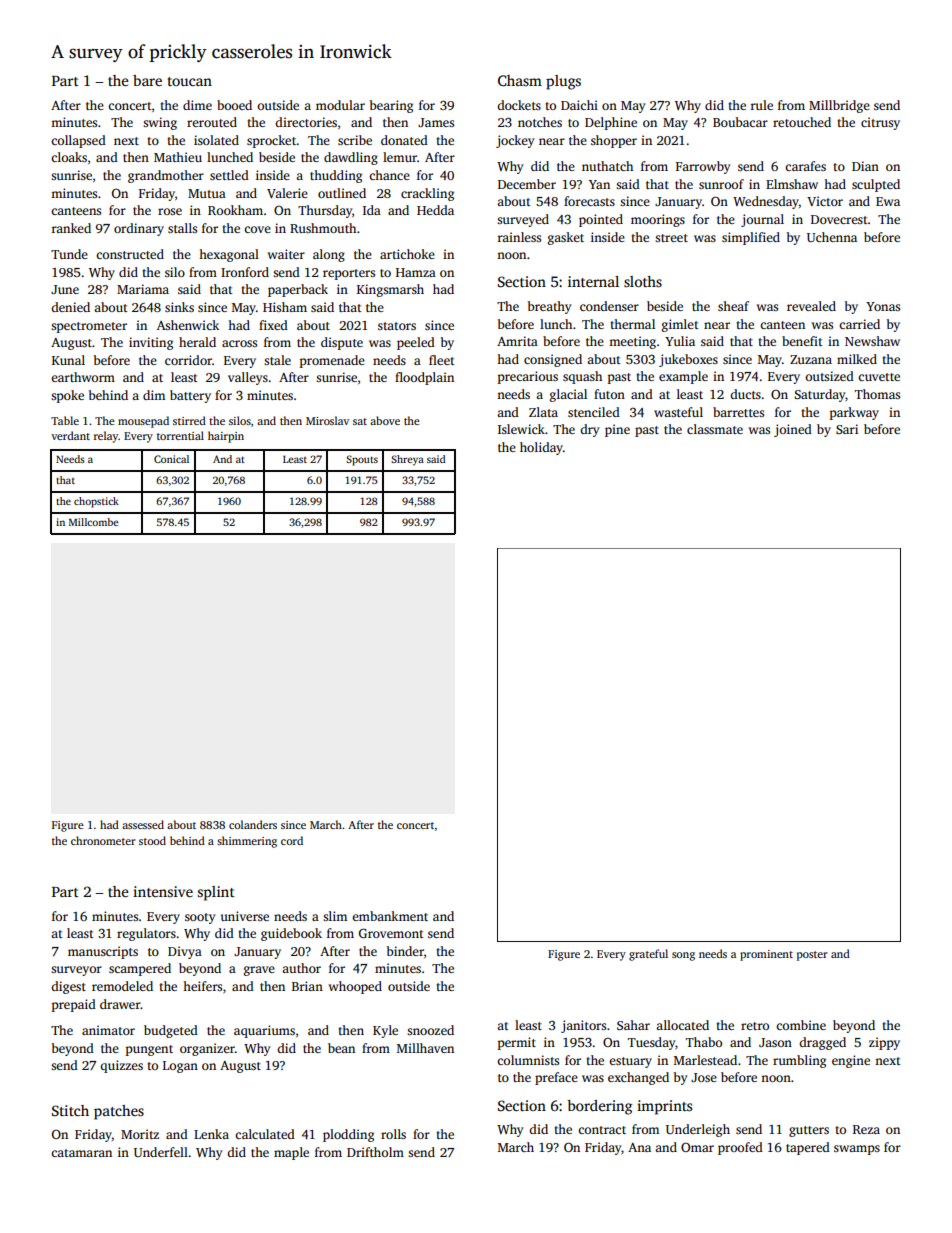  I want to click on contract, so click(602, 1130).
